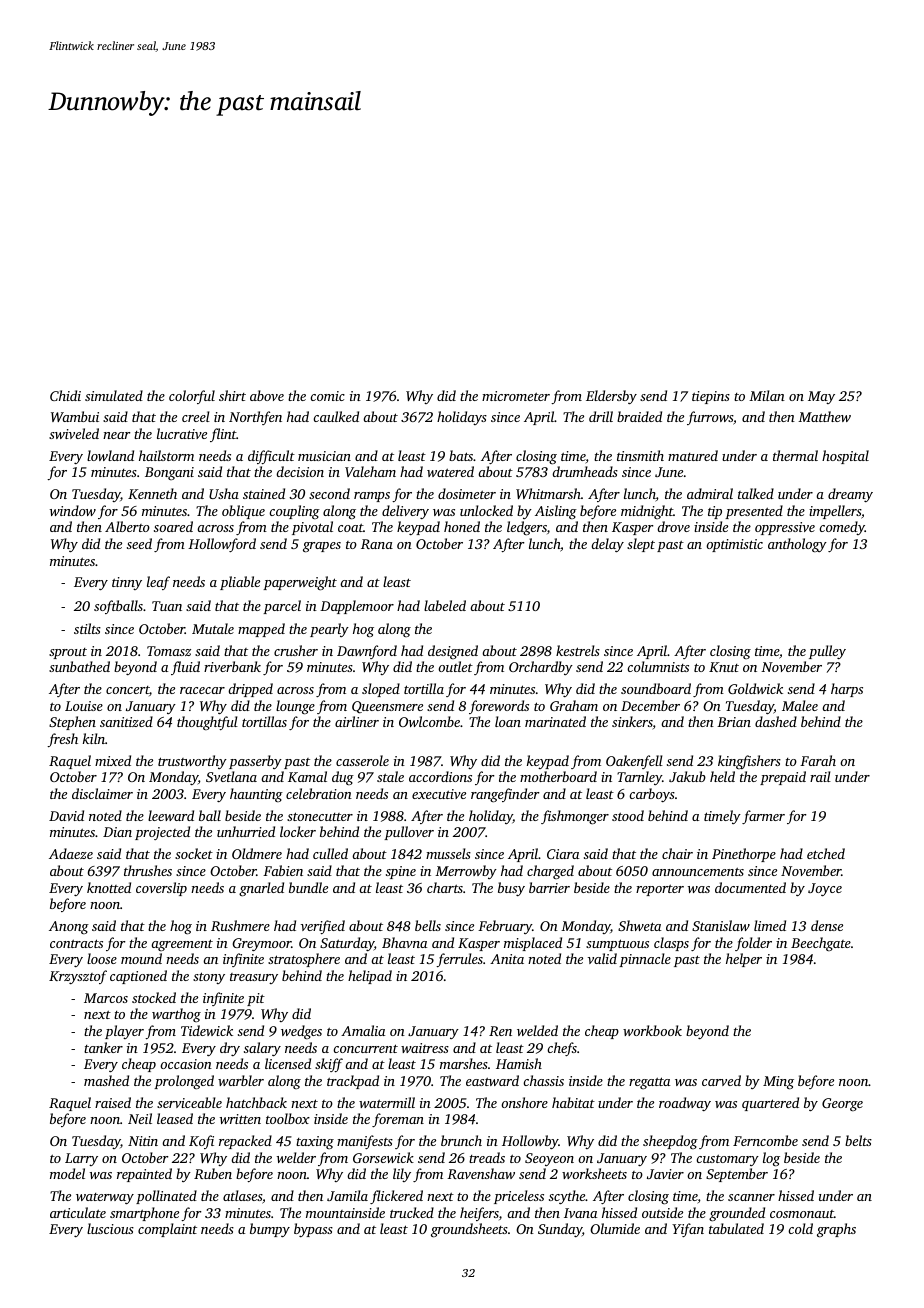 Image resolution: width=924 pixels, height=1308 pixels. Describe the element at coordinates (537, 1030) in the document. I see `welded` at that location.
